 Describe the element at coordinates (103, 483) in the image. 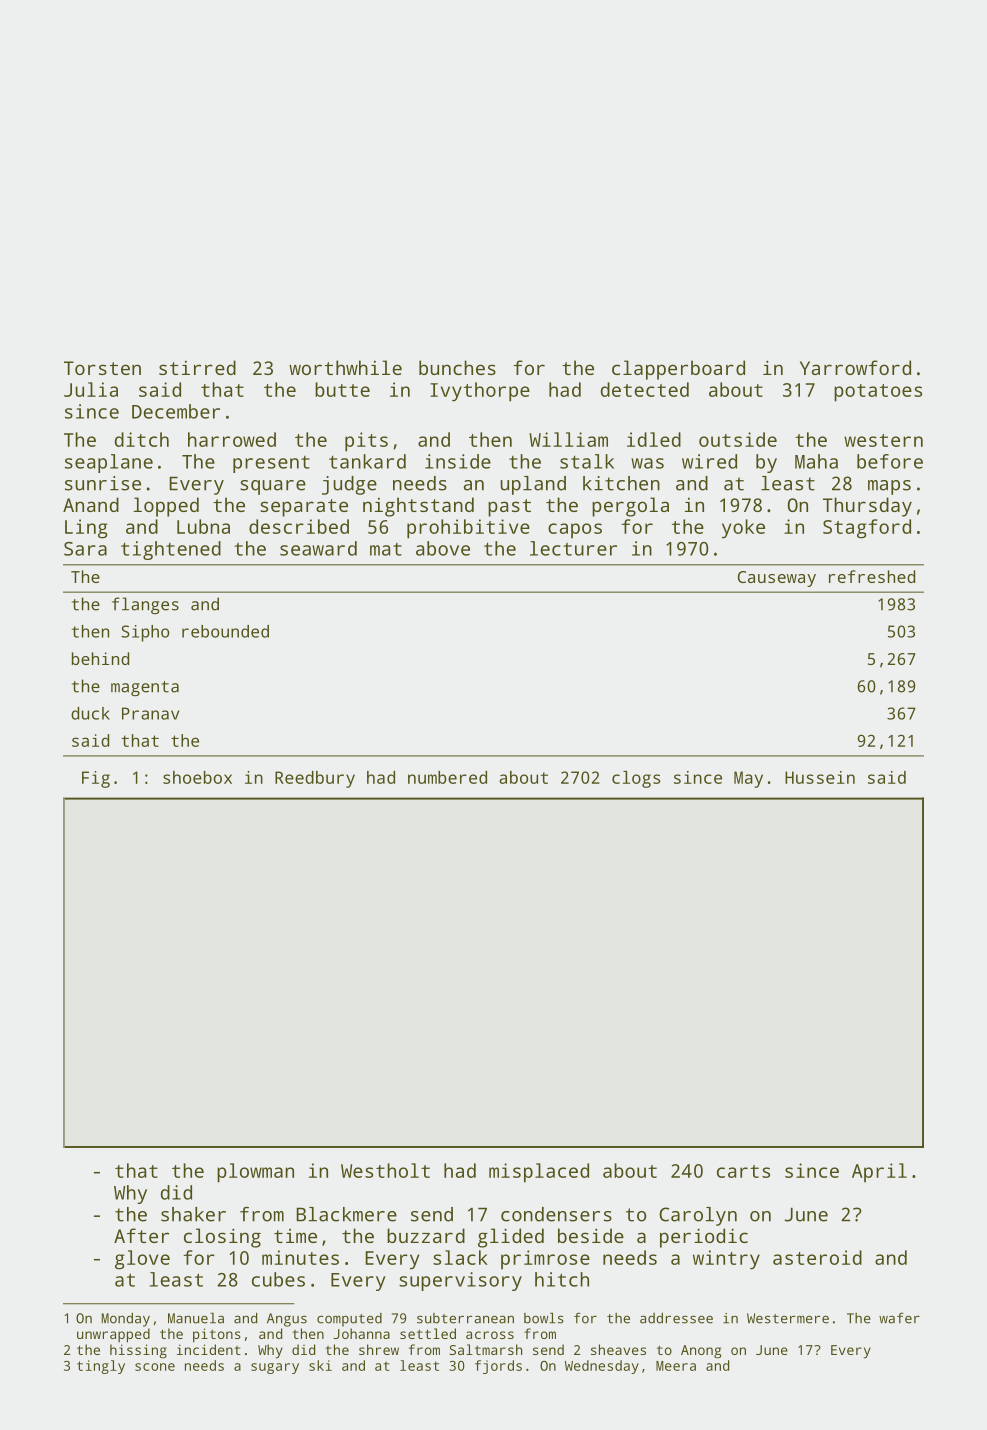

I see `sunrise` at that location.
